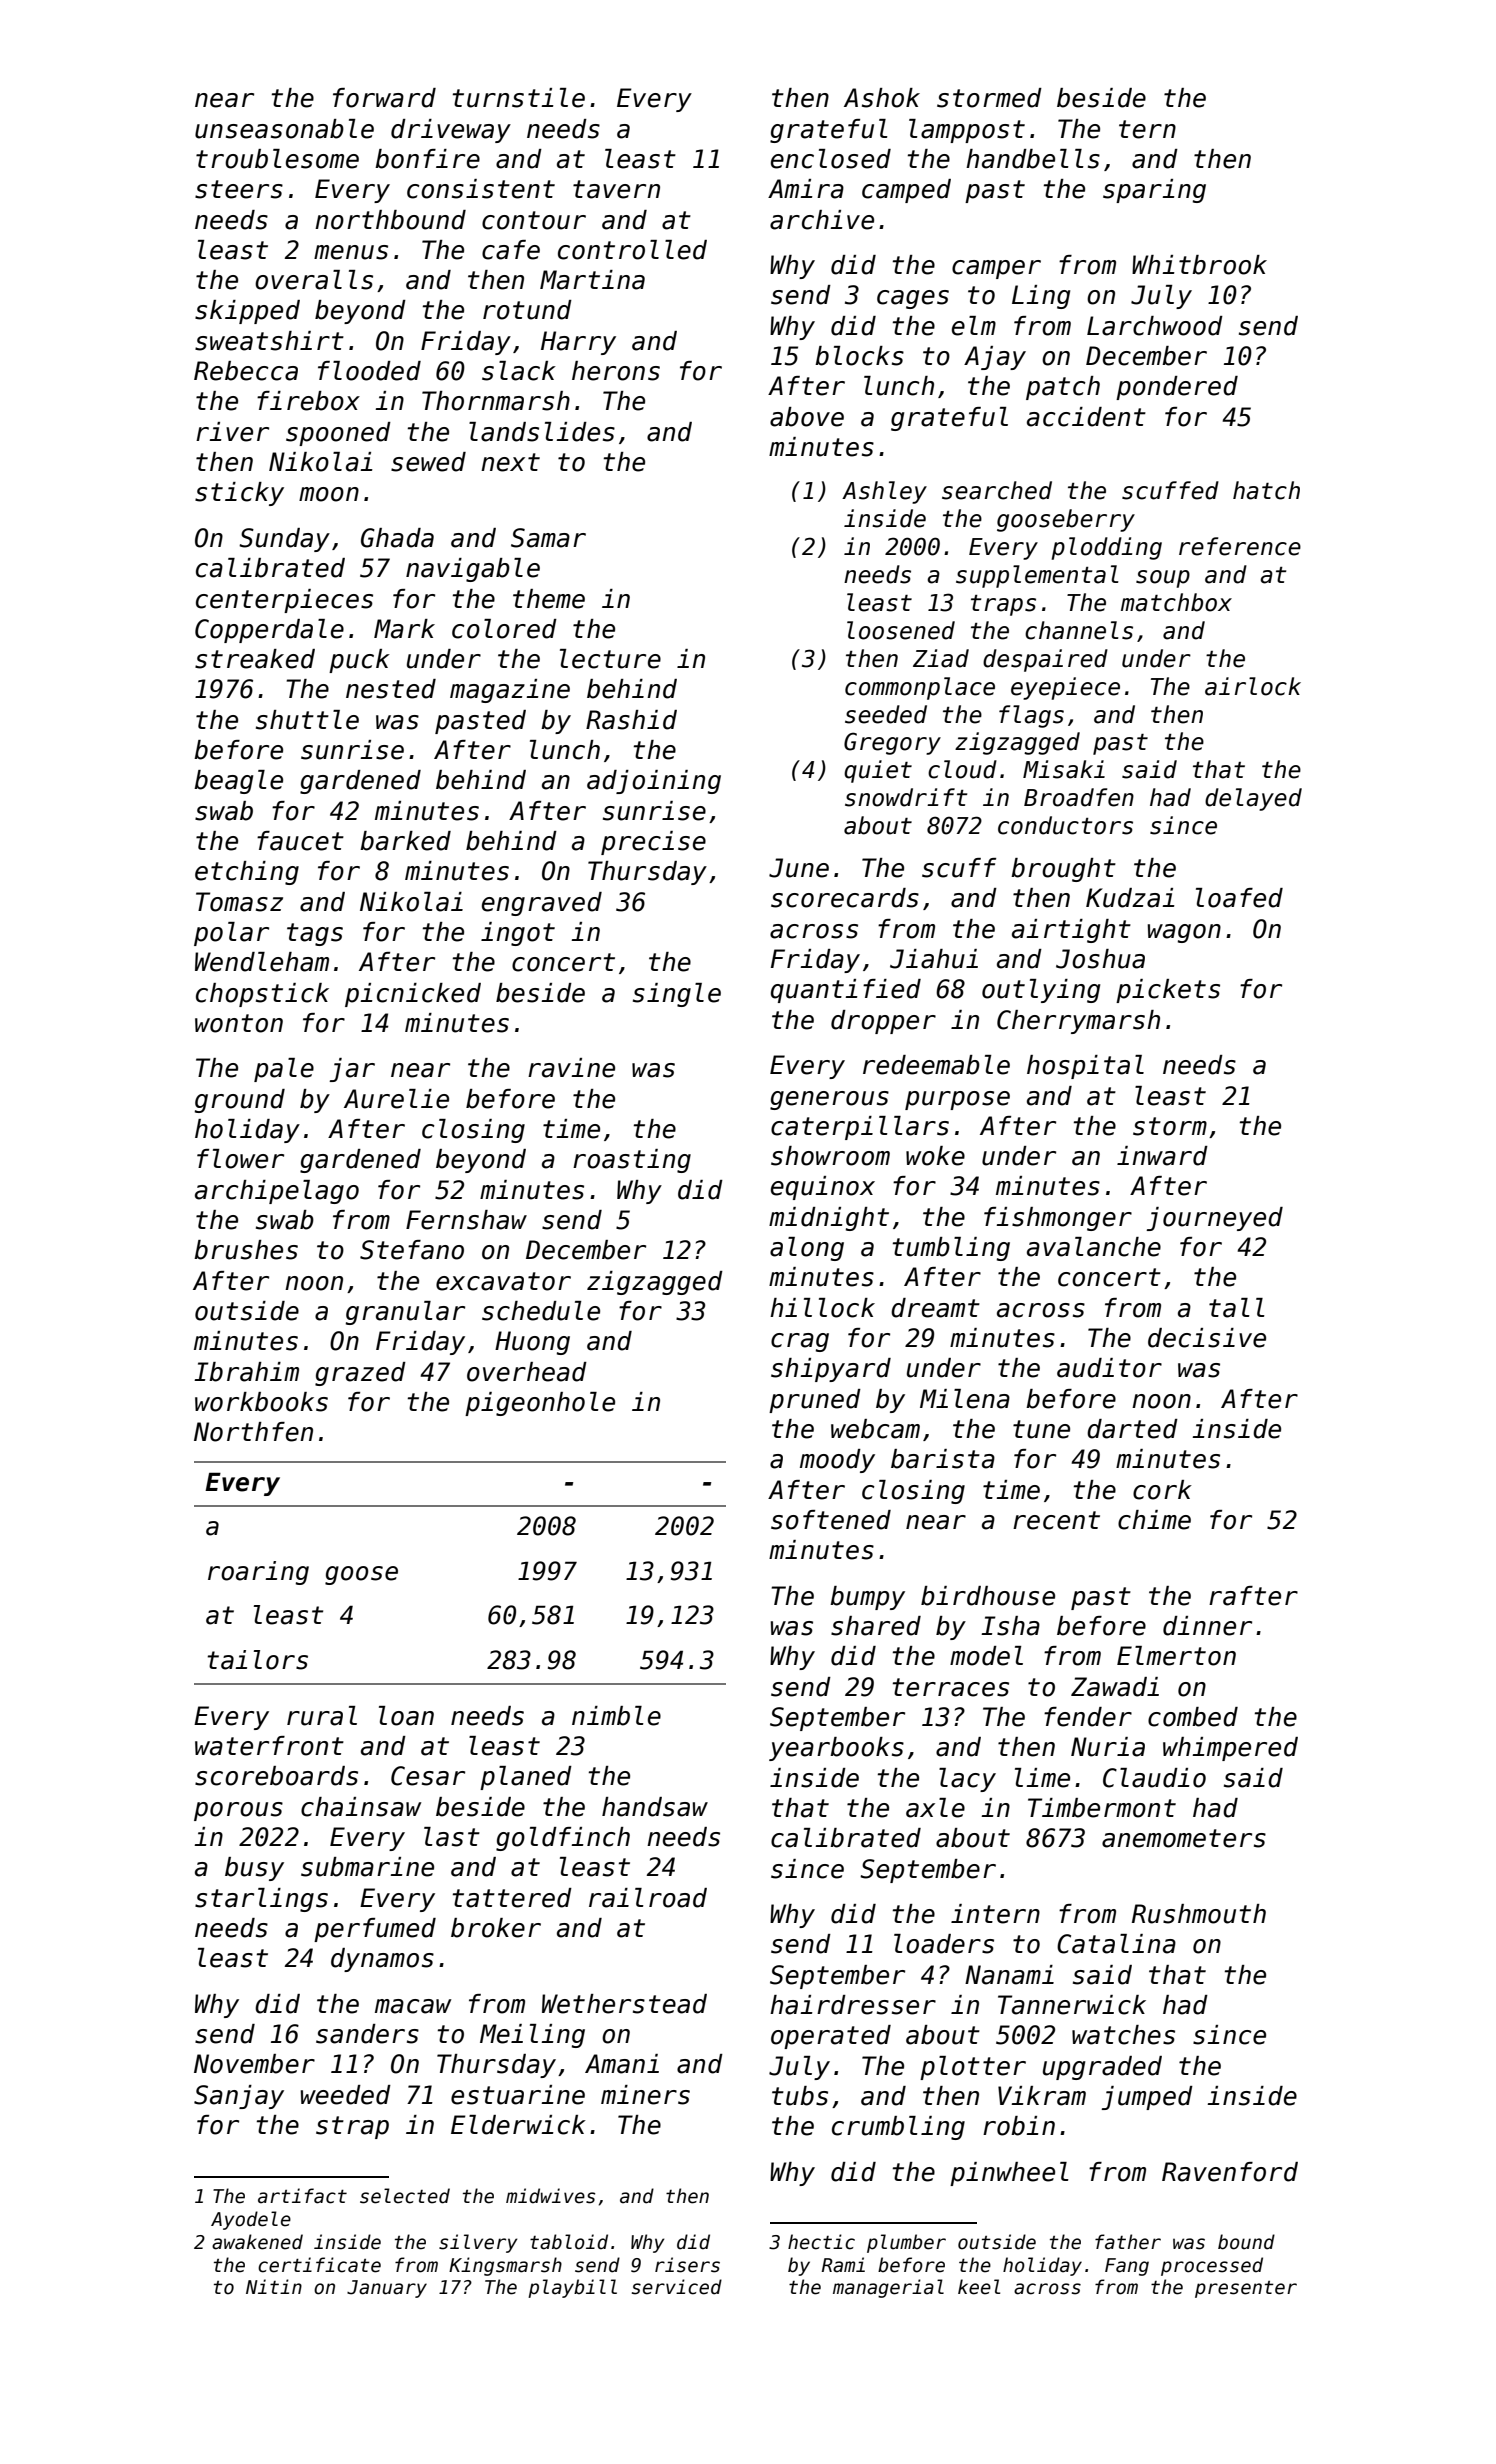 This screenshot has height=2464, width=1496. I want to click on lamppost, so click(967, 131).
